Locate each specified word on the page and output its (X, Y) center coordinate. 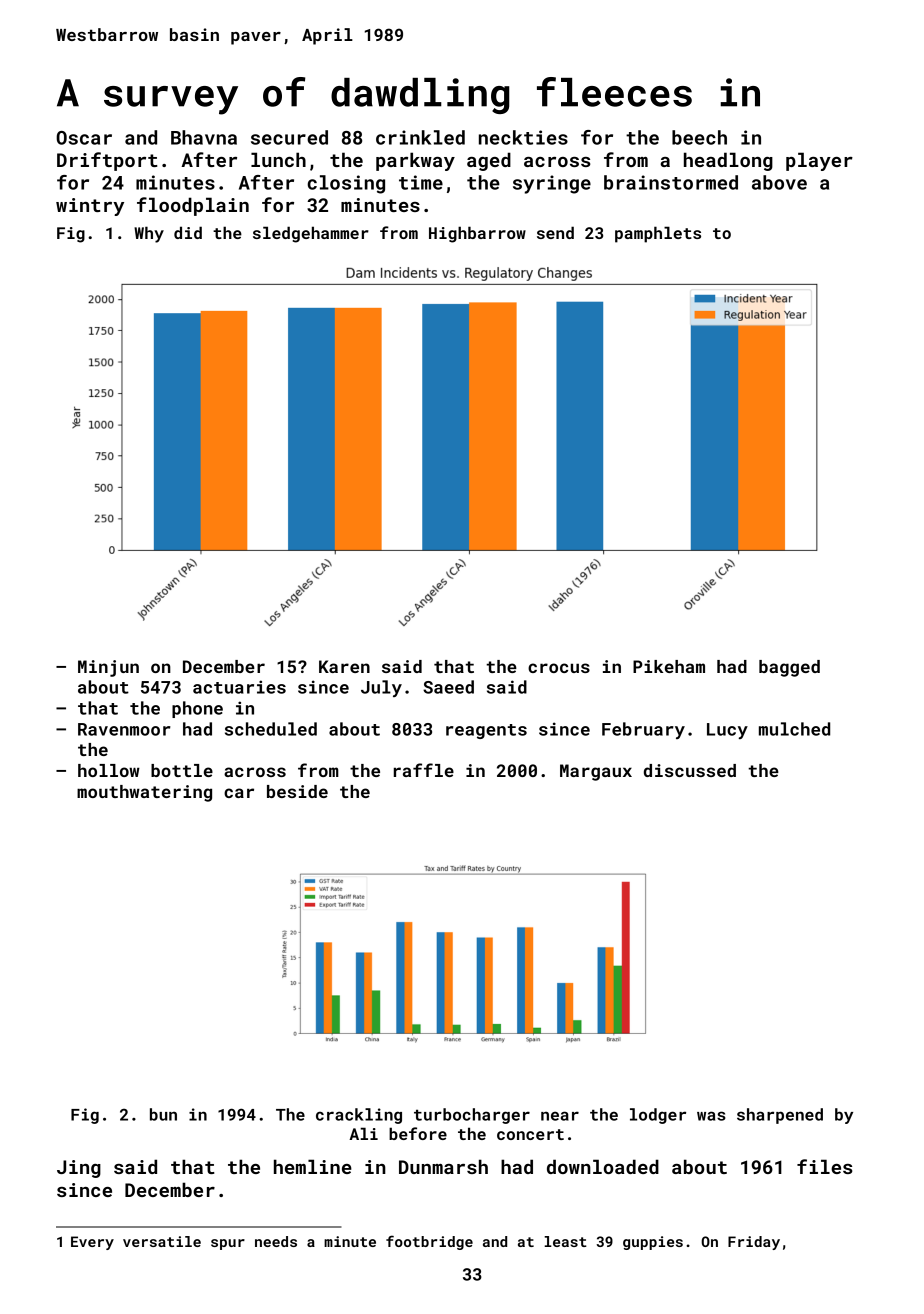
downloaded (603, 1166)
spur (228, 1244)
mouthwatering (144, 793)
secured (289, 137)
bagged (789, 668)
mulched (794, 729)
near (560, 1116)
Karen (344, 666)
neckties (523, 137)
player (819, 161)
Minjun (108, 668)
